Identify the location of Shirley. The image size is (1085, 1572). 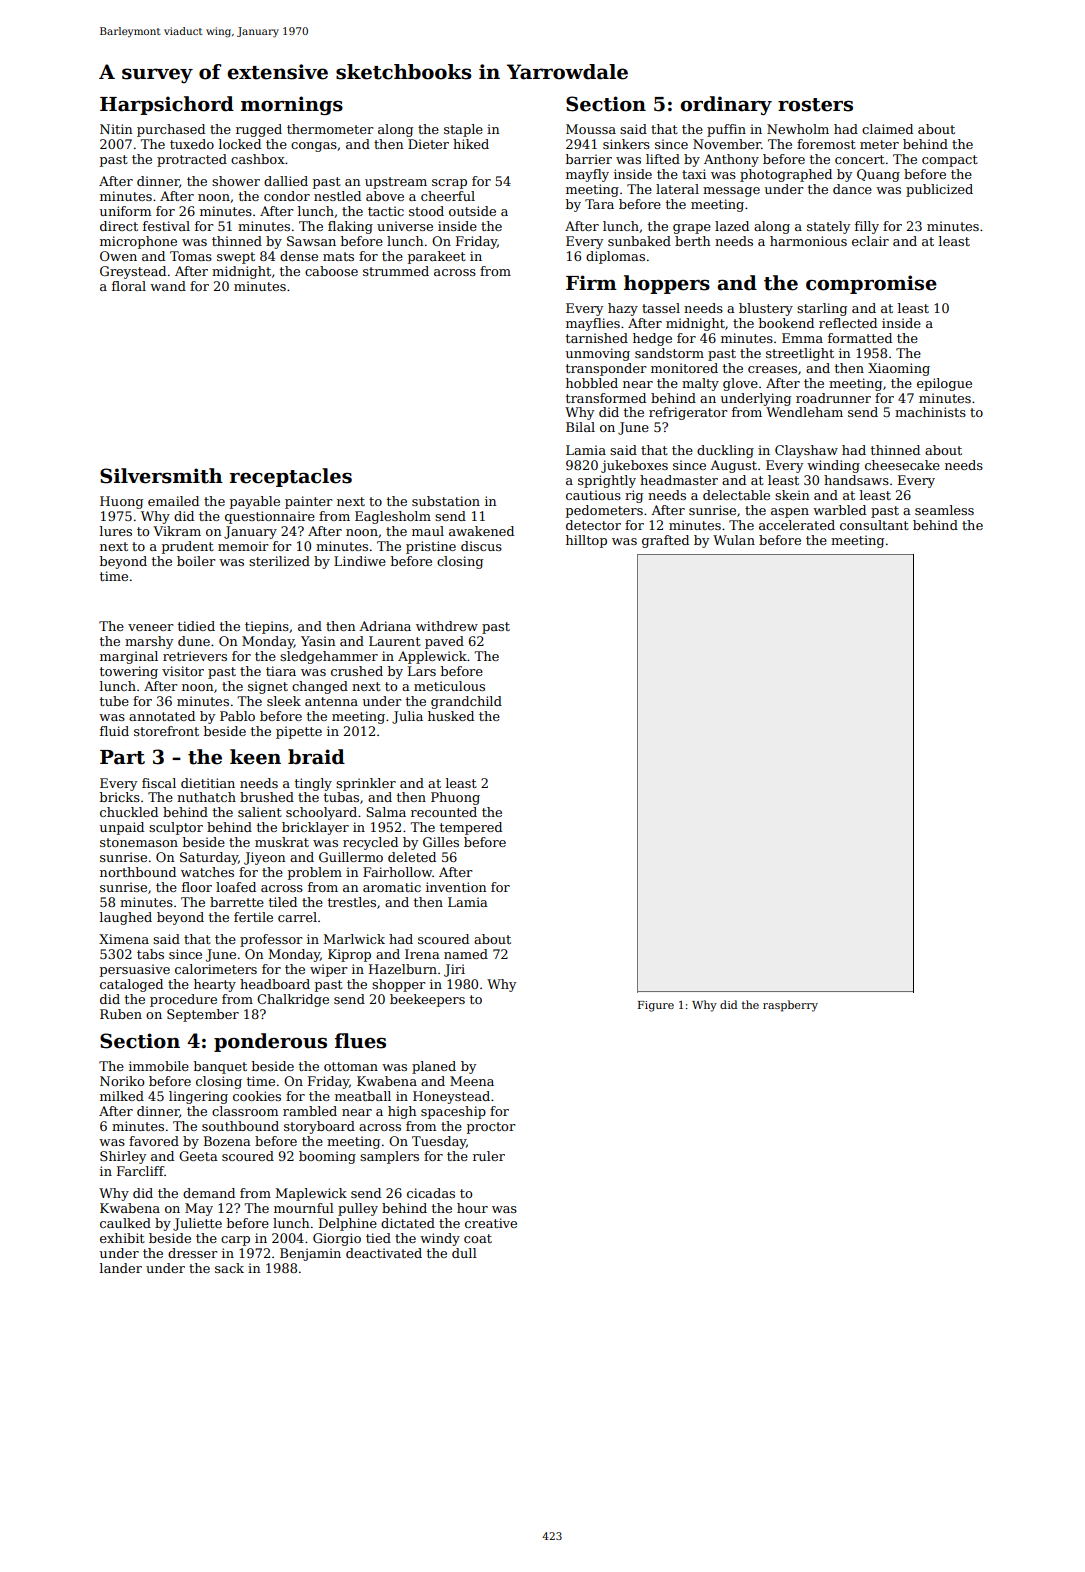
(123, 1157).
